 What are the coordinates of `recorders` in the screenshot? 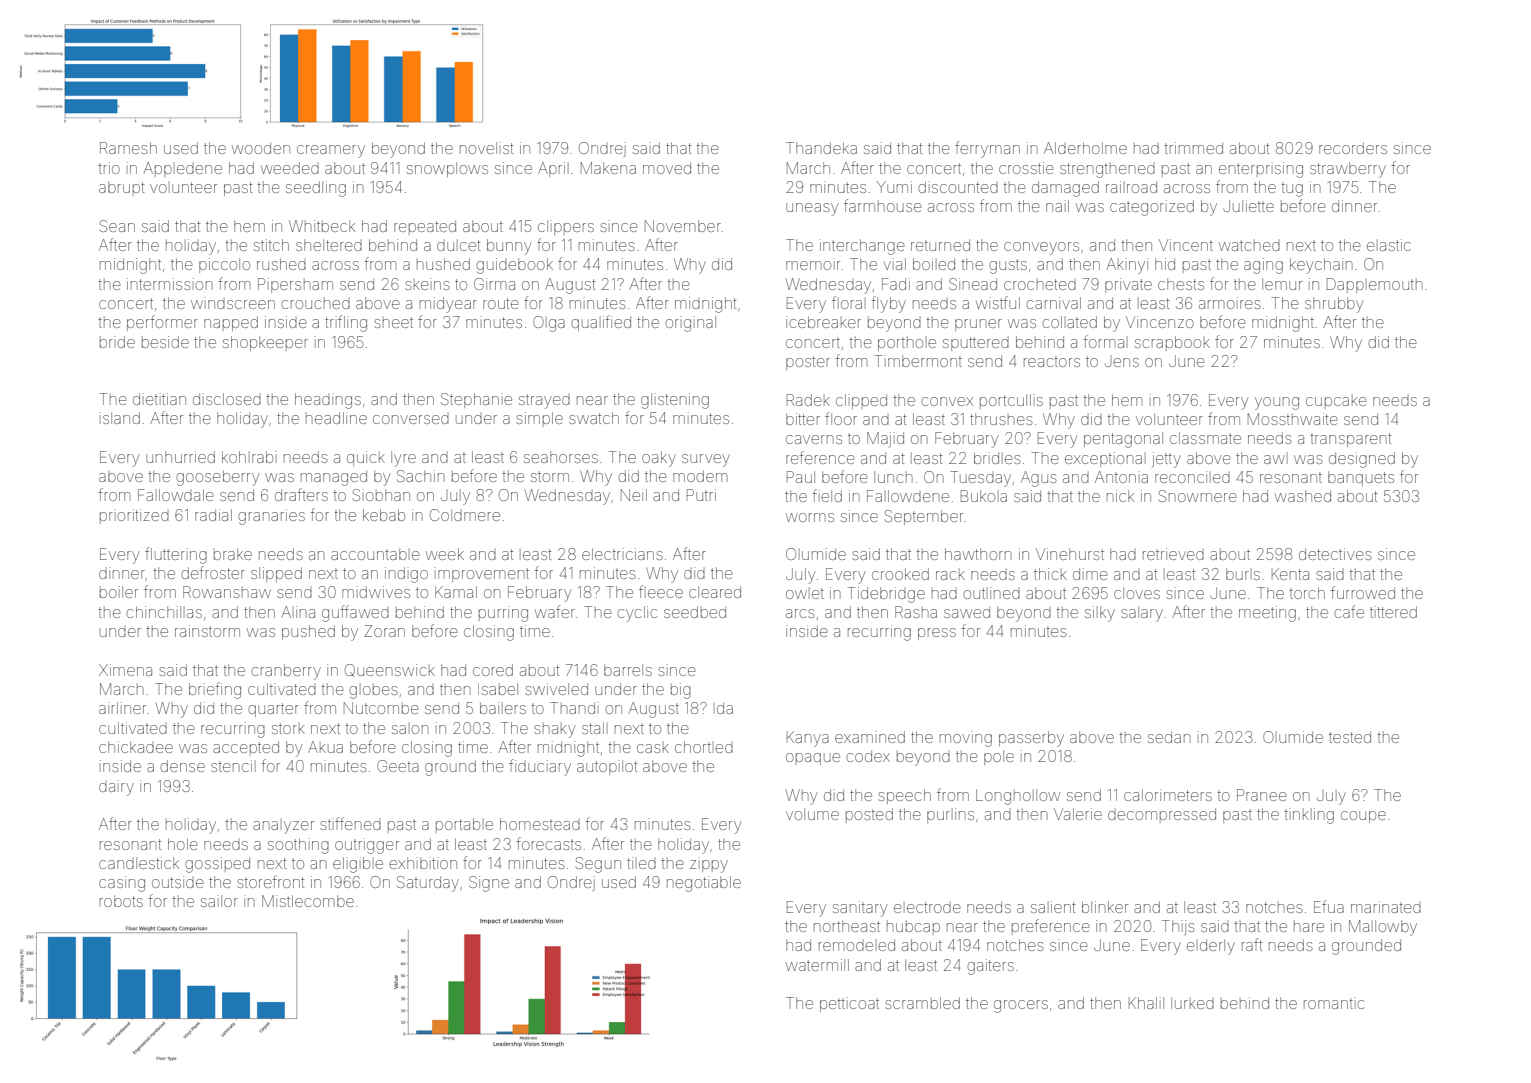 It's located at (1353, 148).
